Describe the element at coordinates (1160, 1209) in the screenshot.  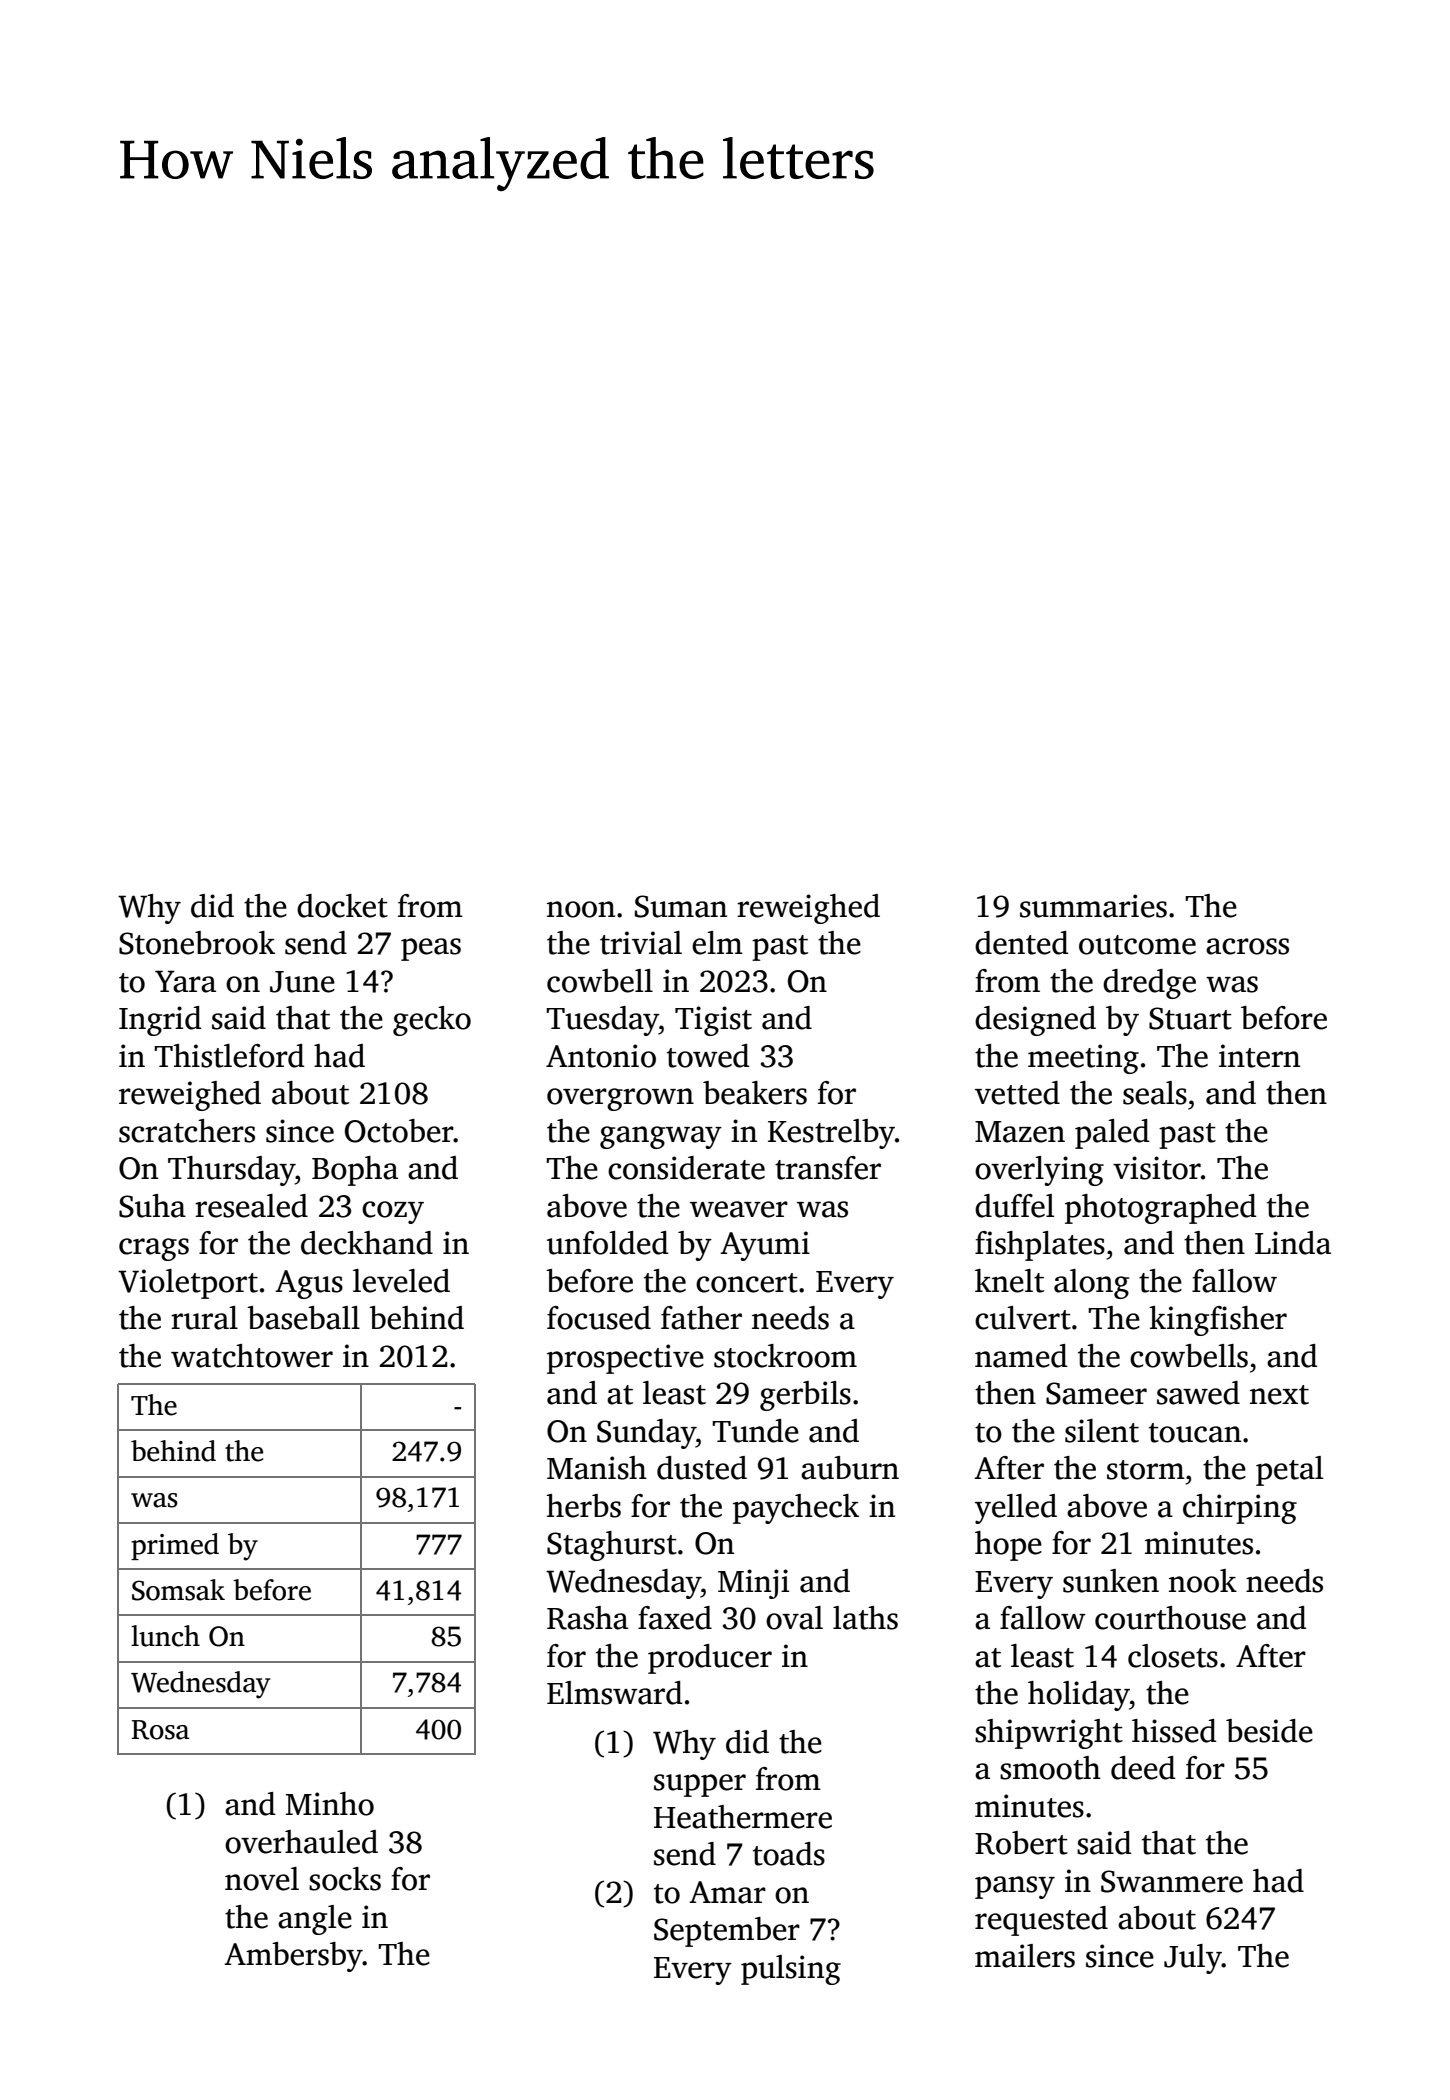
I see `photographed` at that location.
